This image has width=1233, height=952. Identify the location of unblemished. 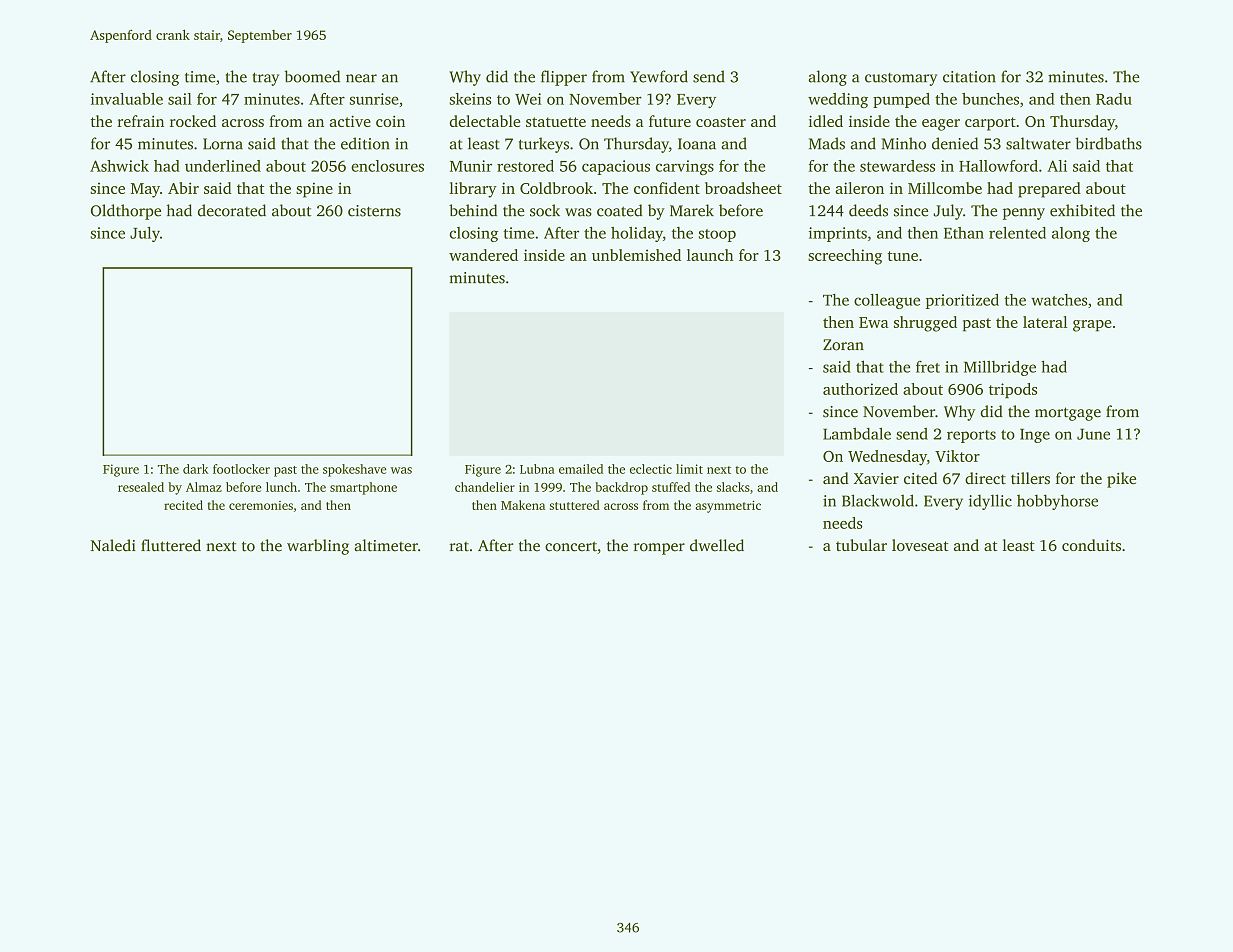
(636, 255).
